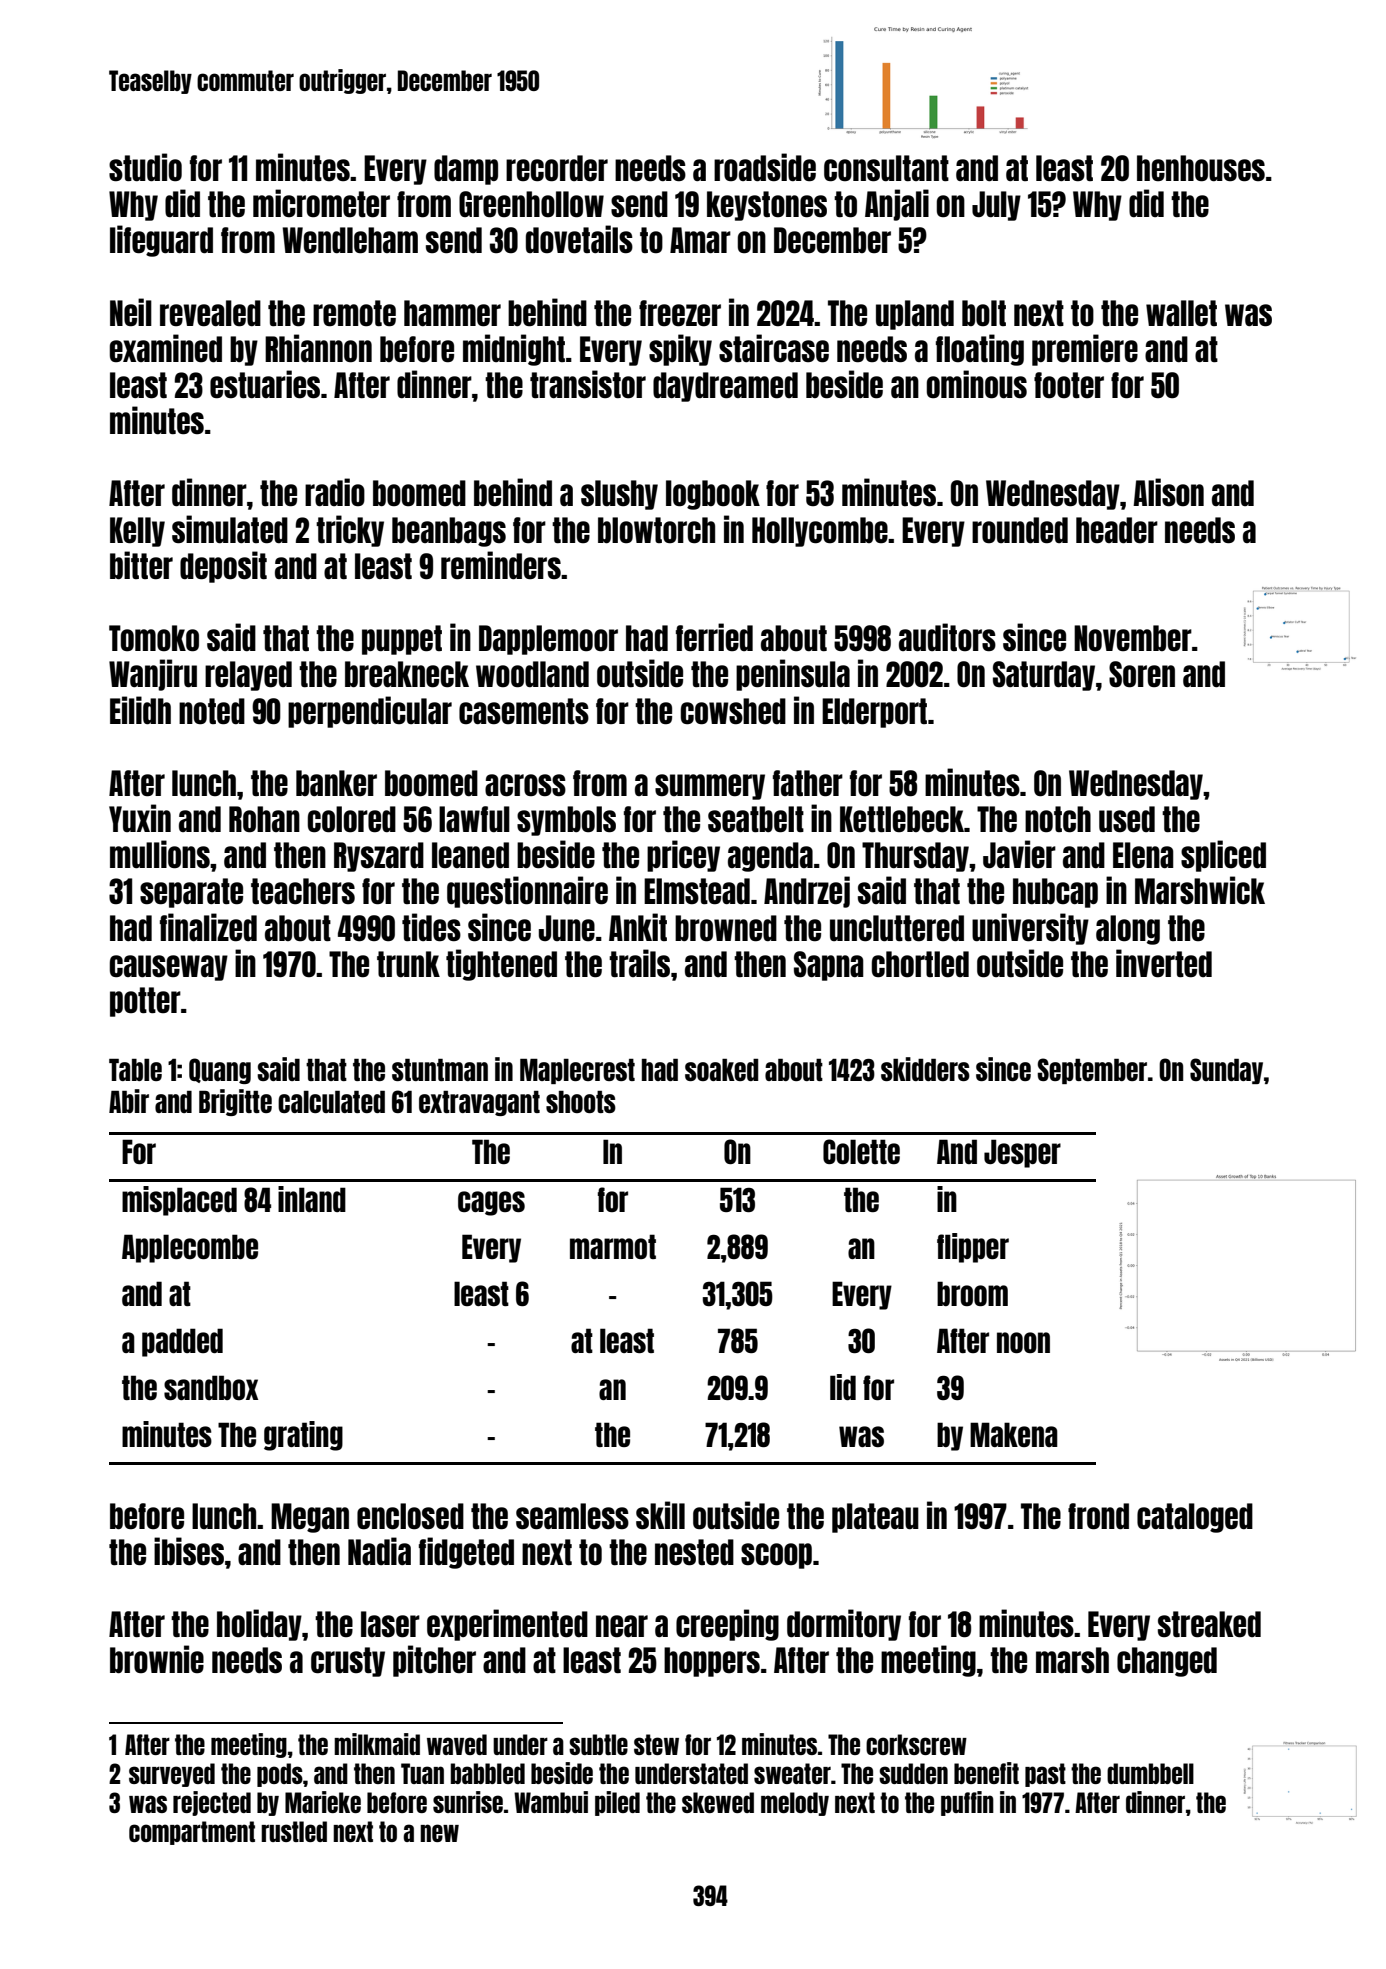  I want to click on trunk, so click(408, 964).
